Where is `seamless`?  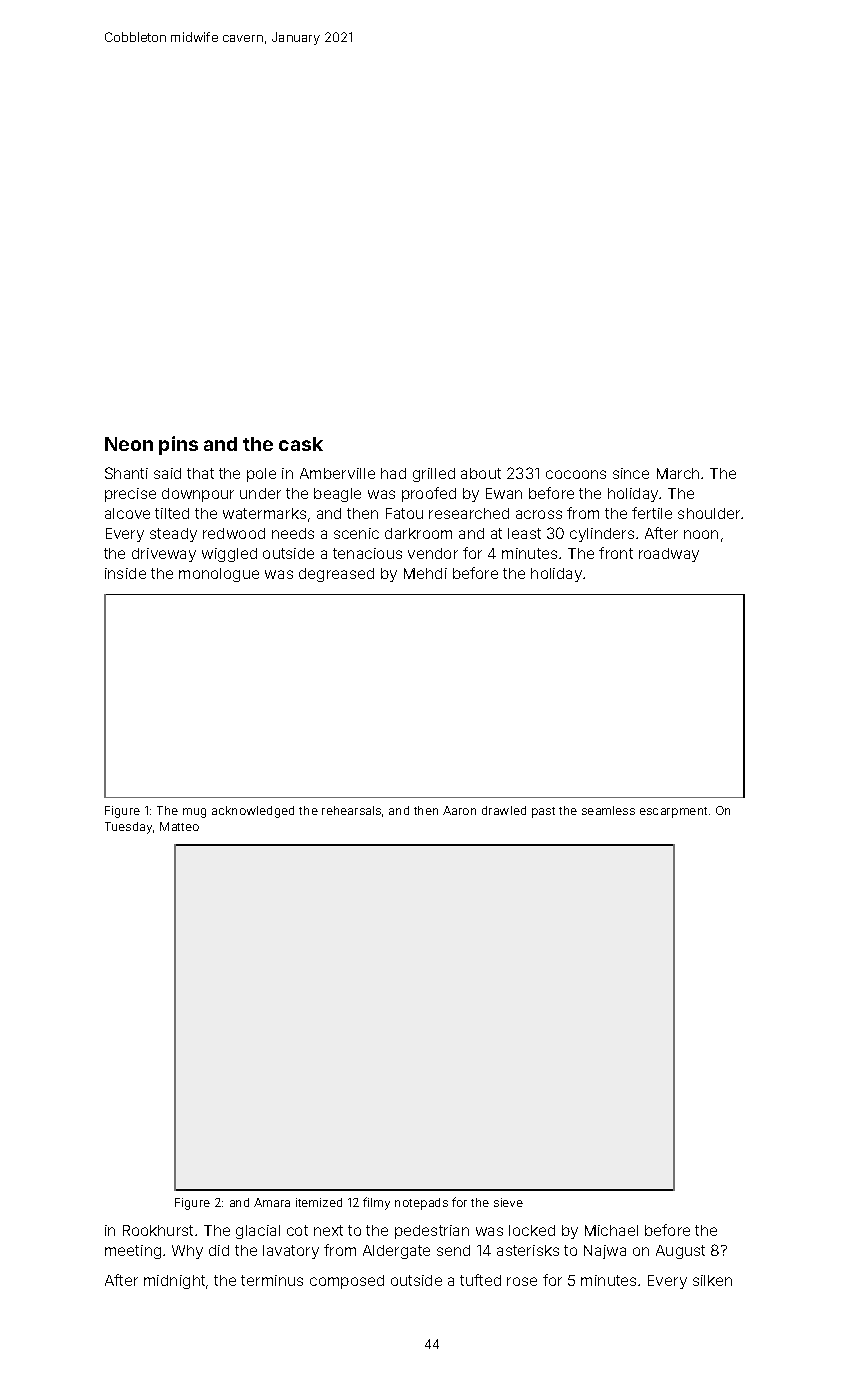 seamless is located at coordinates (608, 810).
